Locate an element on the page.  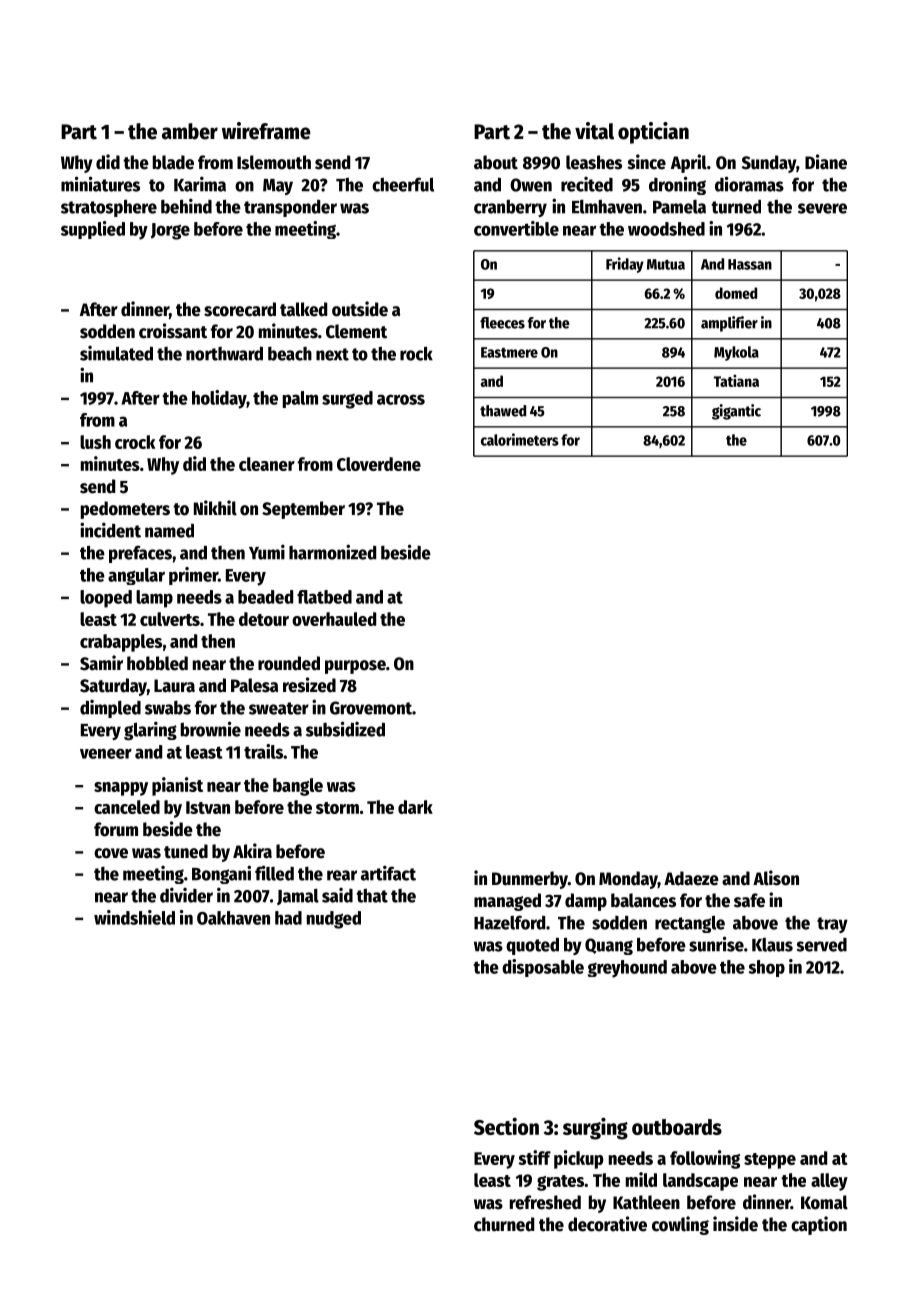
stiff is located at coordinates (534, 1157).
